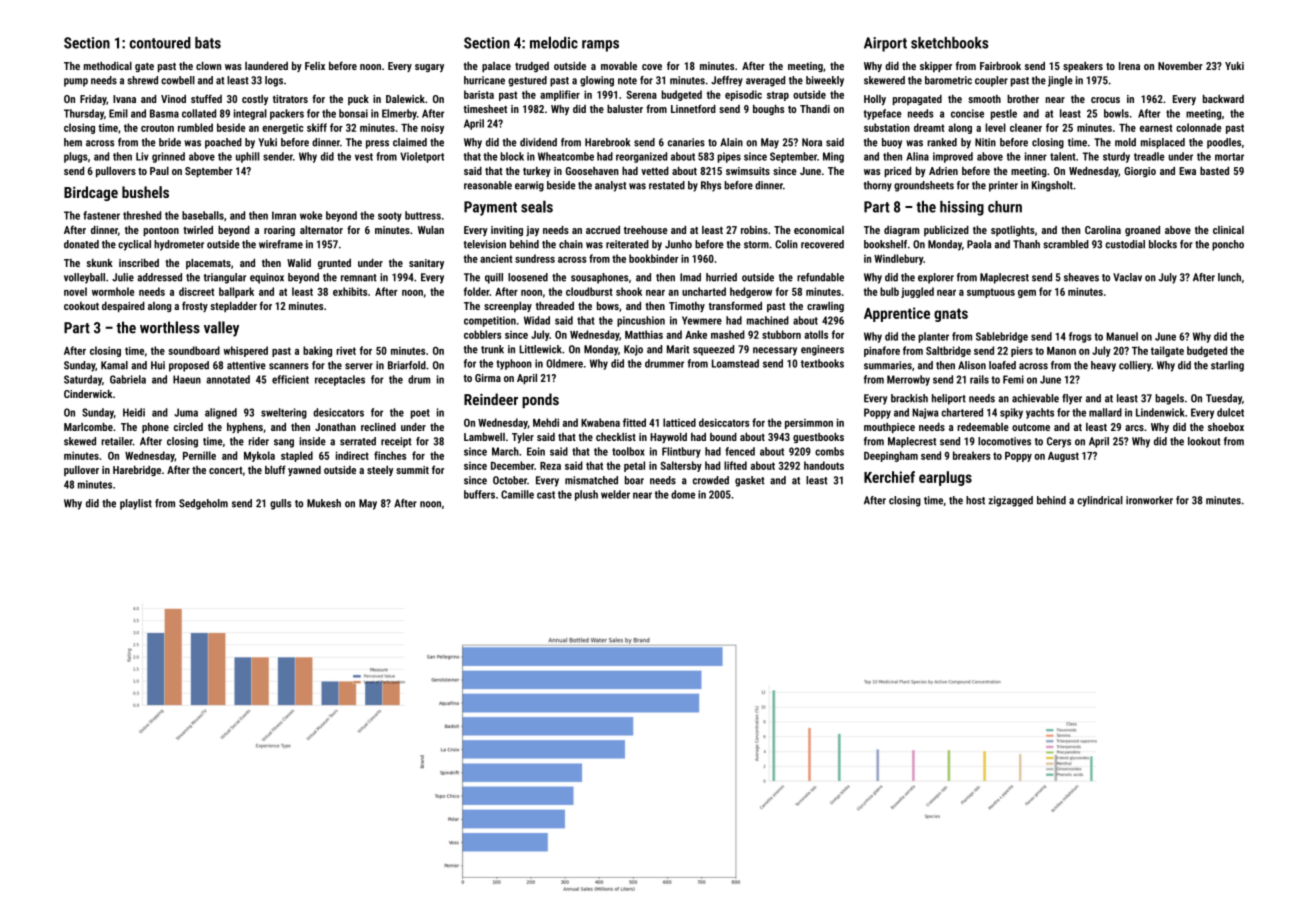  I want to click on Tyler, so click(523, 438).
